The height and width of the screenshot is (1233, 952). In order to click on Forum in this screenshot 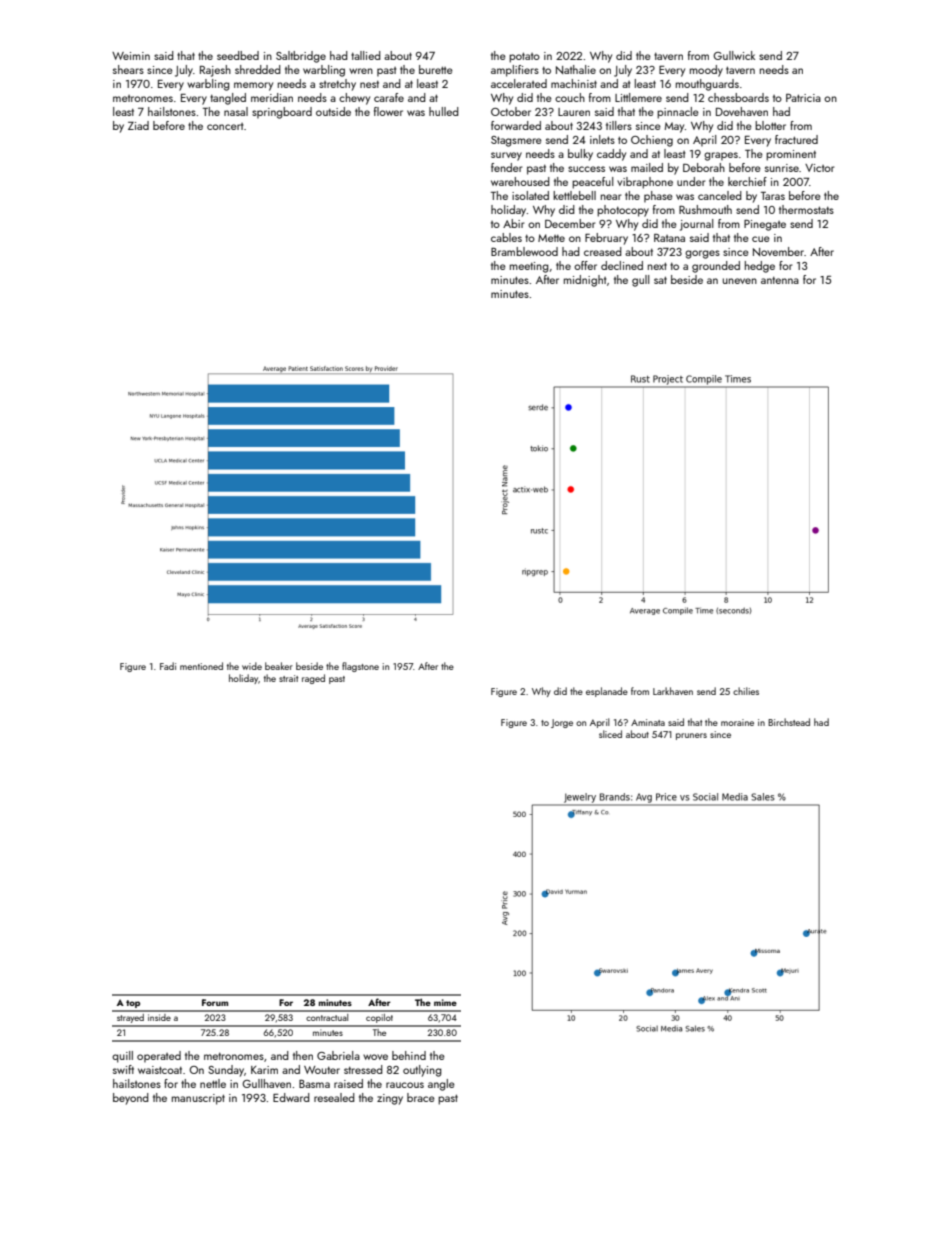, I will do `click(215, 1002)`.
